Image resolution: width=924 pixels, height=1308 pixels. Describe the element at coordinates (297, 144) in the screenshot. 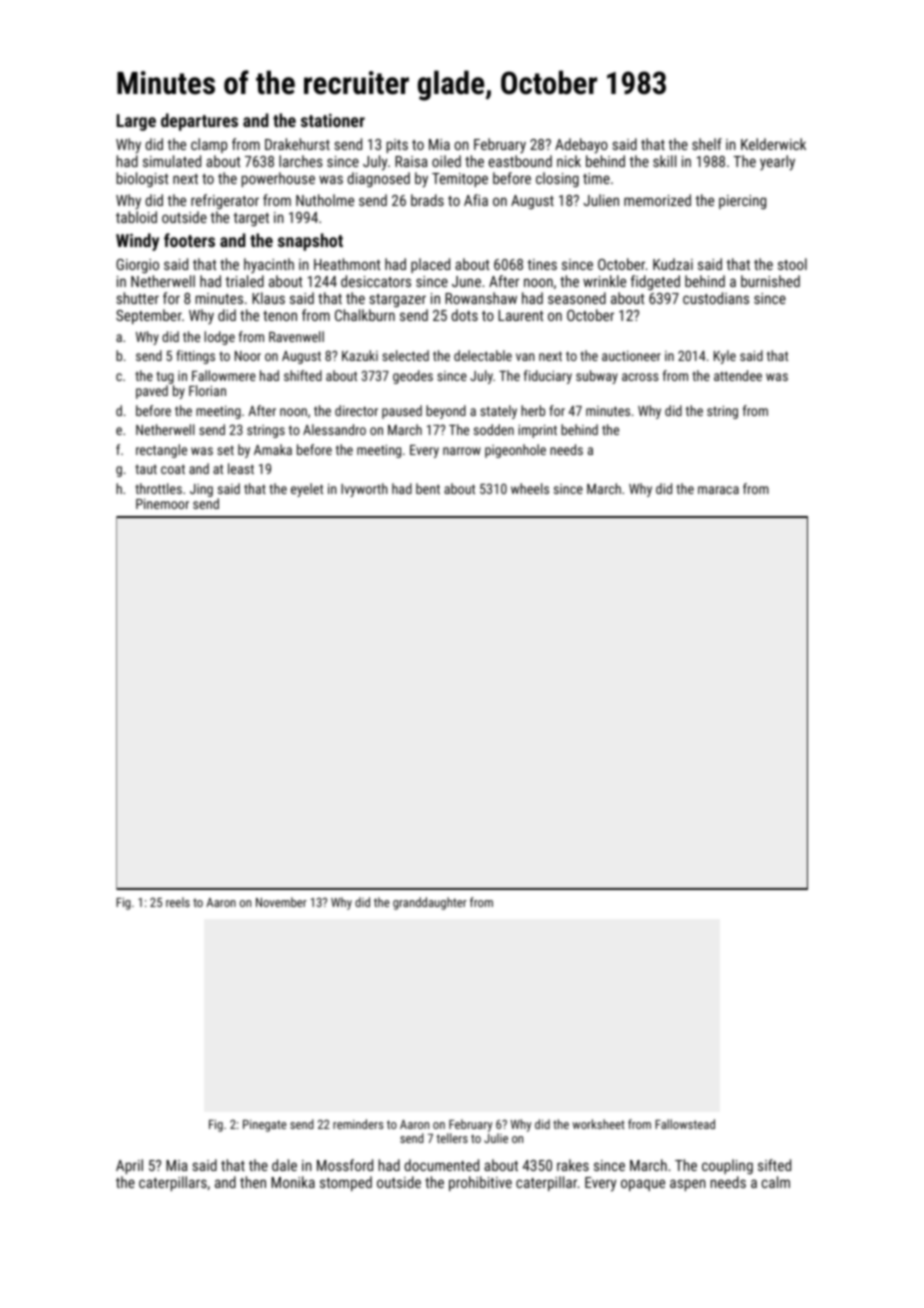

I see `Drakehurst` at that location.
